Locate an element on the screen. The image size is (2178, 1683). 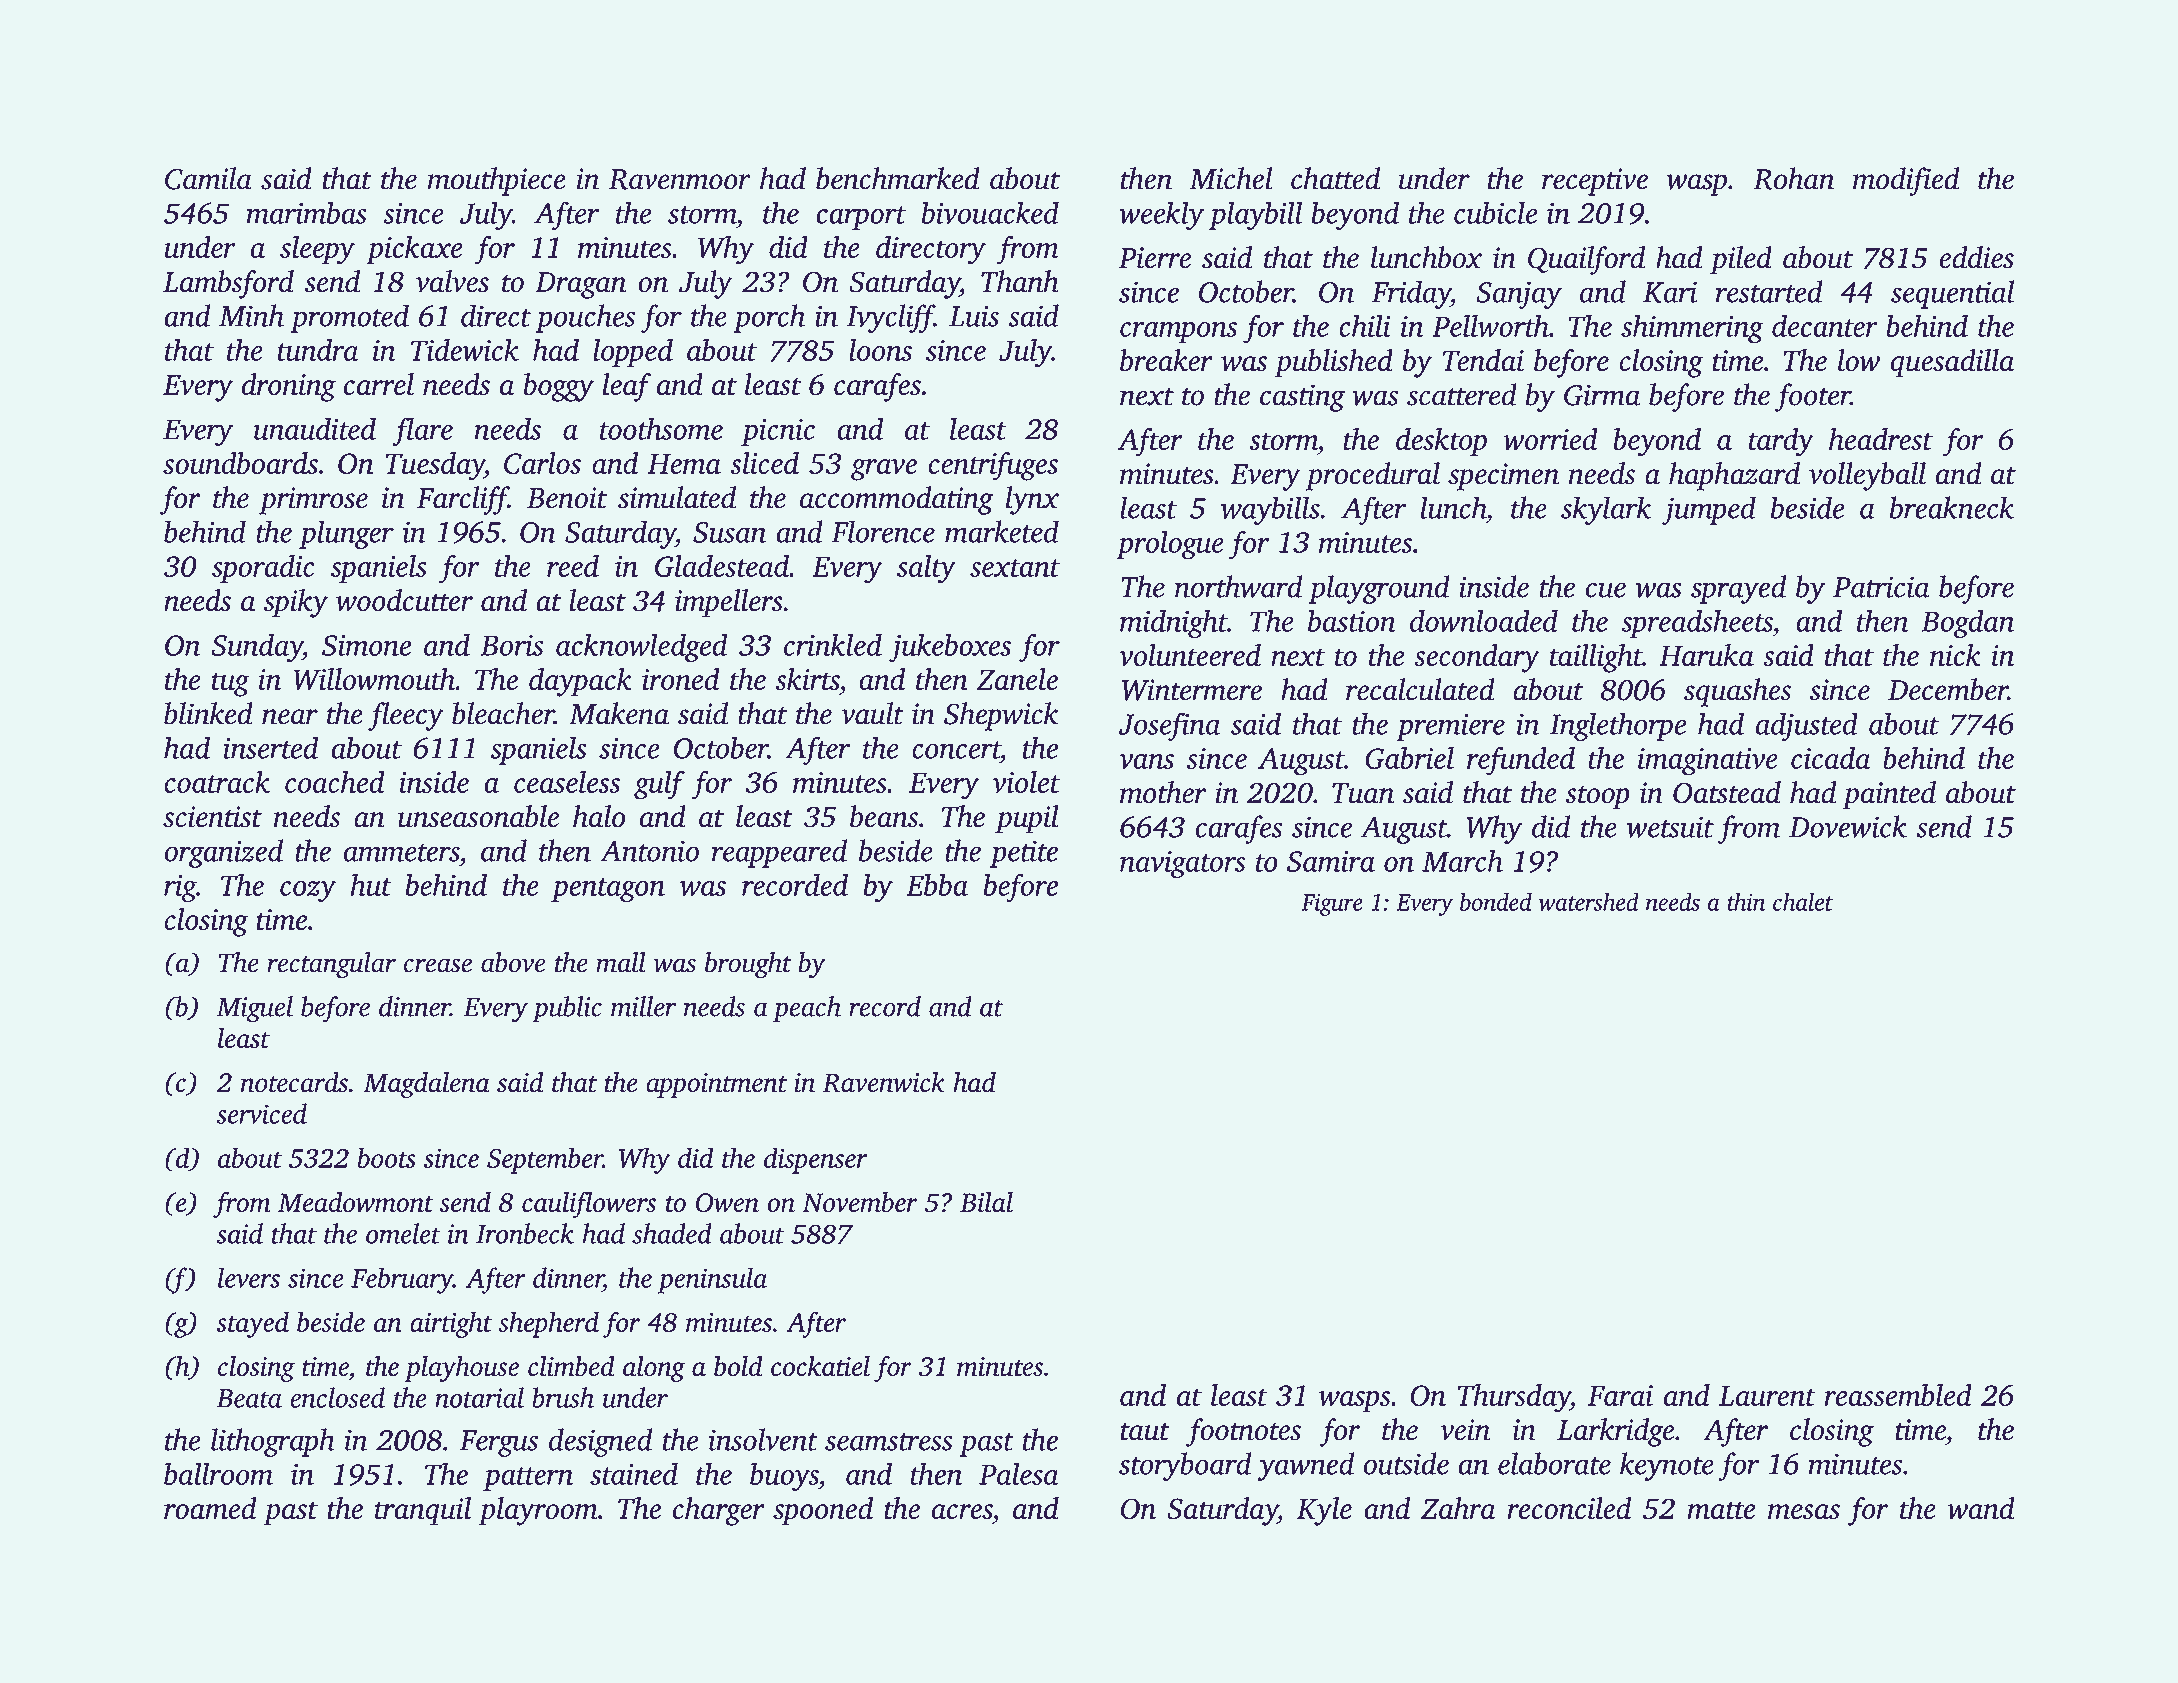
inserted is located at coordinates (270, 747).
